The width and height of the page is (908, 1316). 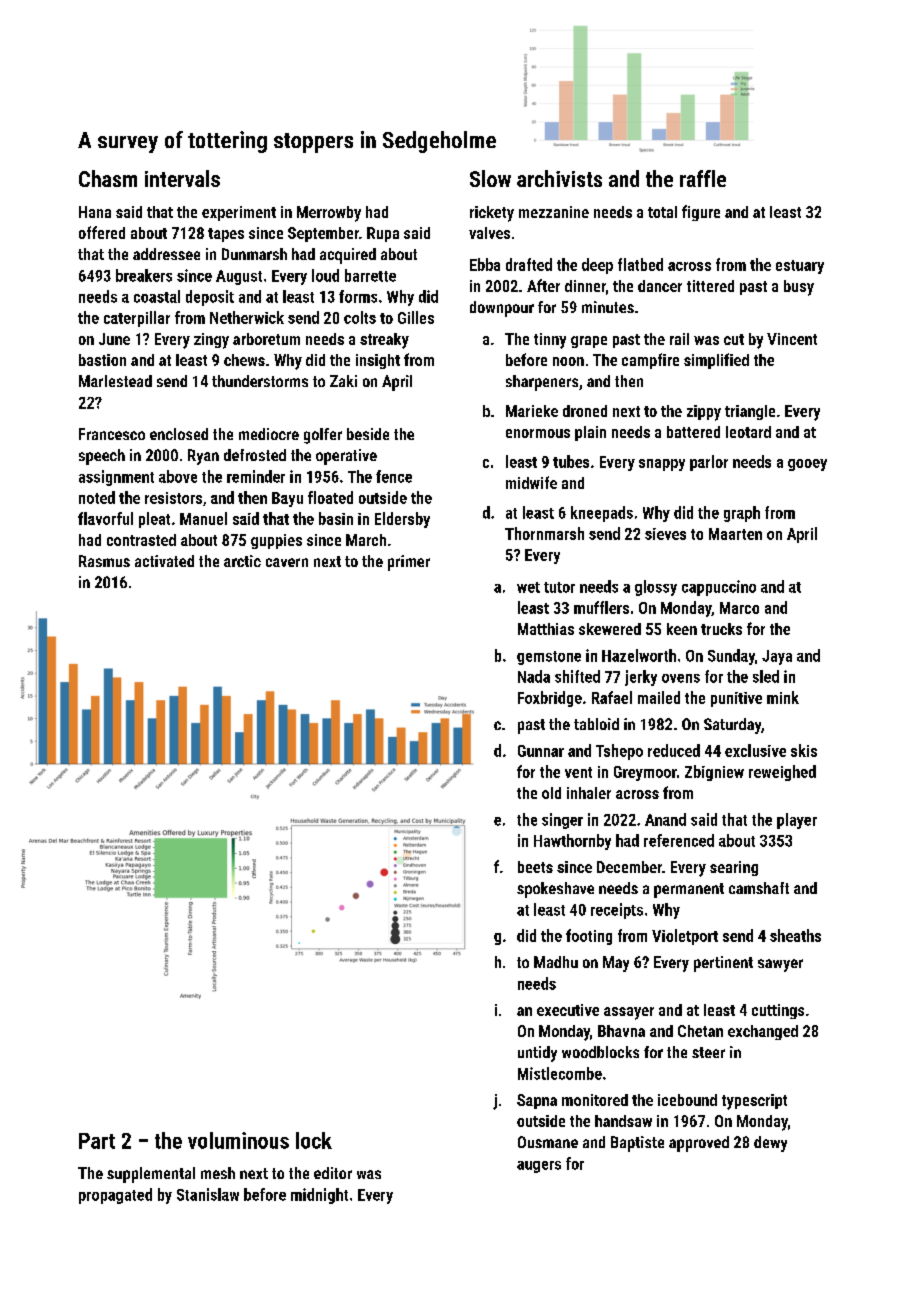 What do you see at coordinates (660, 286) in the page?
I see `dancer` at bounding box center [660, 286].
